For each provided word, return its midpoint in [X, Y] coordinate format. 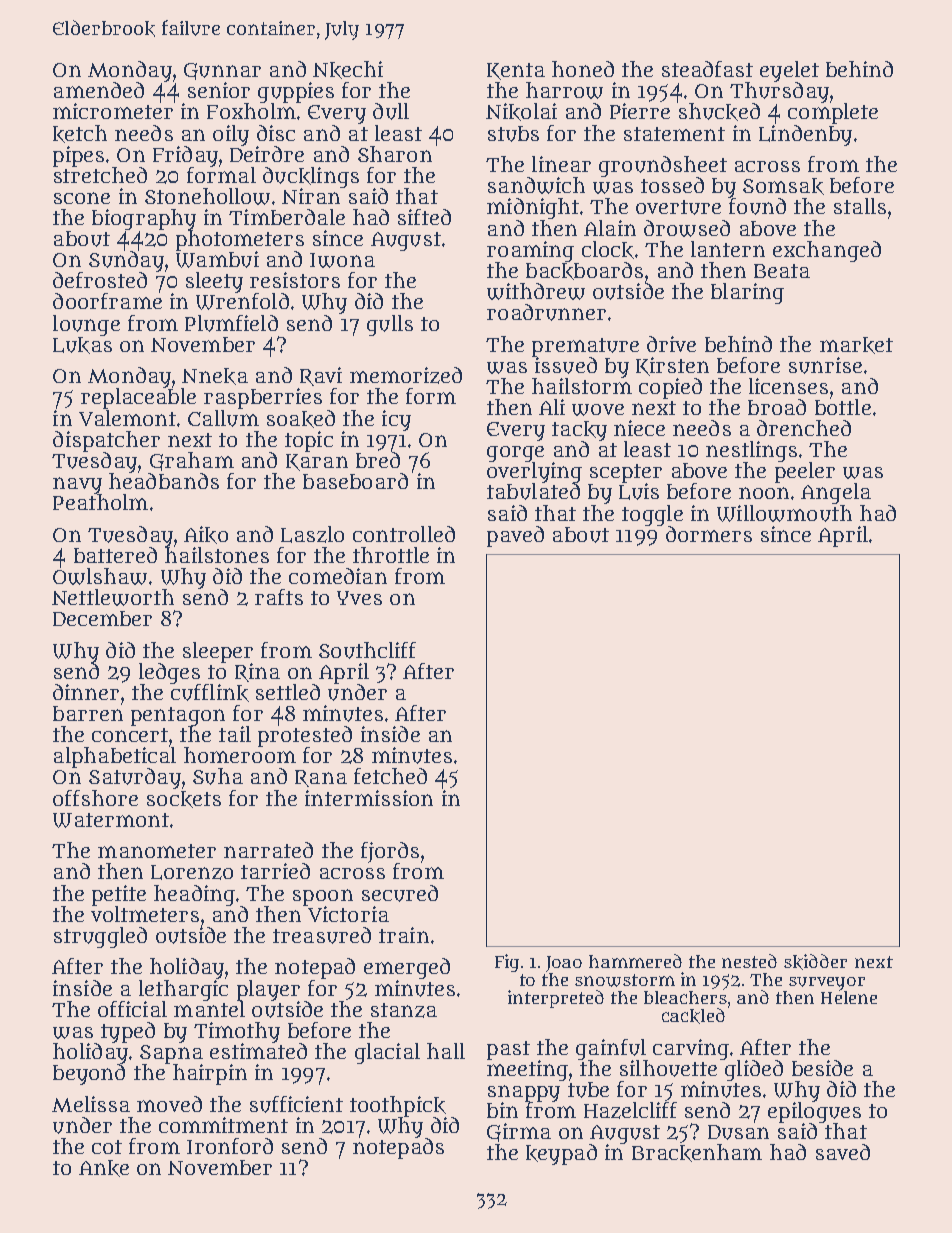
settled [288, 692]
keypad [561, 1154]
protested [305, 736]
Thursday [779, 92]
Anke [104, 1168]
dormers [709, 534]
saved [843, 1152]
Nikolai [521, 112]
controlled [404, 534]
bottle [843, 407]
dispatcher [106, 441]
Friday [185, 156]
